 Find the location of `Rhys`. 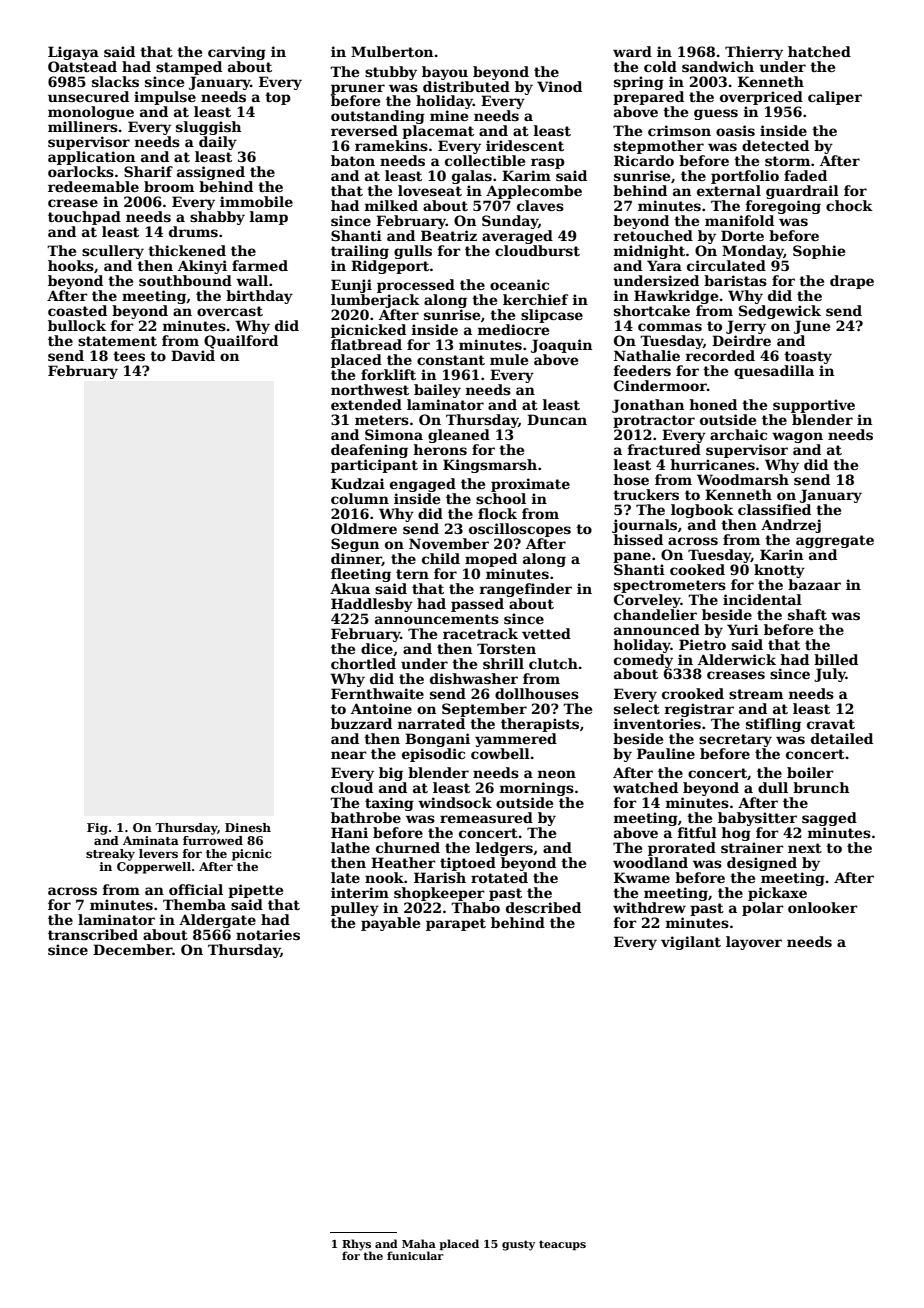

Rhys is located at coordinates (356, 1245).
